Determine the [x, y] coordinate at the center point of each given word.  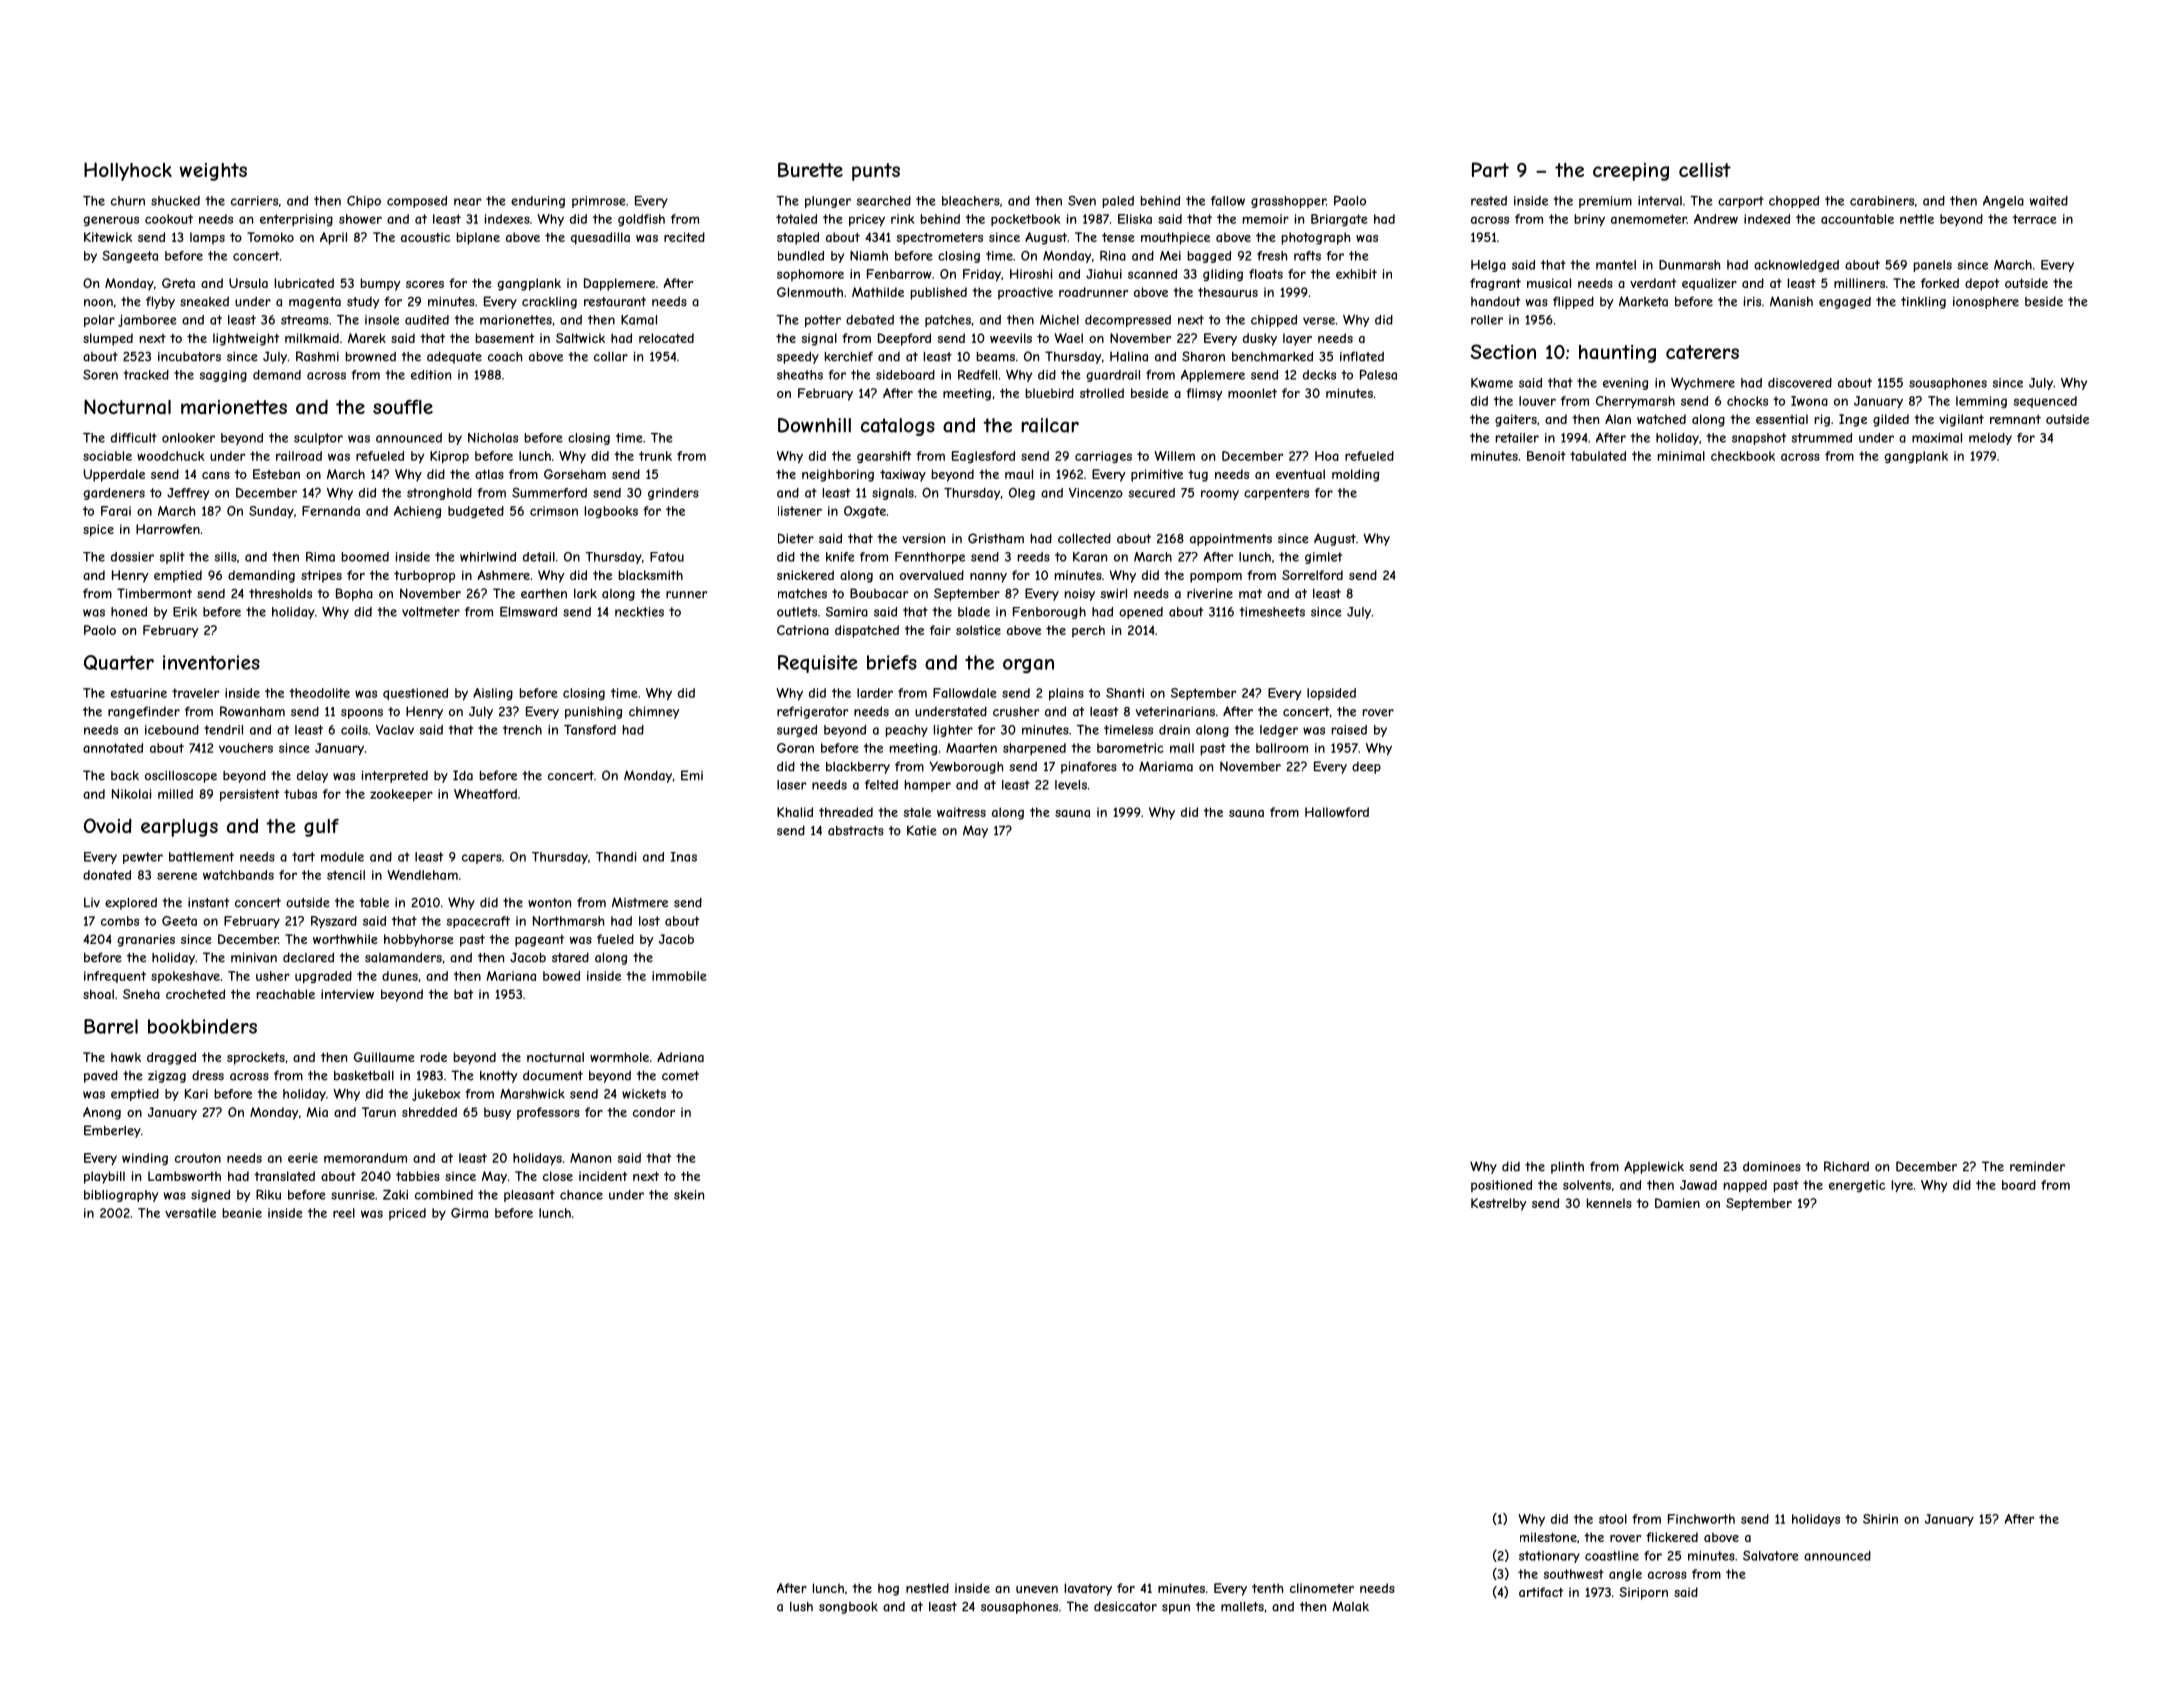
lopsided [1331, 694]
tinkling [1923, 302]
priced [407, 1214]
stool [1613, 1519]
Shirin [1880, 1519]
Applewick [1654, 1167]
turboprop [424, 576]
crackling [549, 303]
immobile [679, 976]
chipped [1274, 321]
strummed [1821, 438]
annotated [113, 748]
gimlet [1323, 558]
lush [801, 1607]
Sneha [141, 994]
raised [1349, 730]
